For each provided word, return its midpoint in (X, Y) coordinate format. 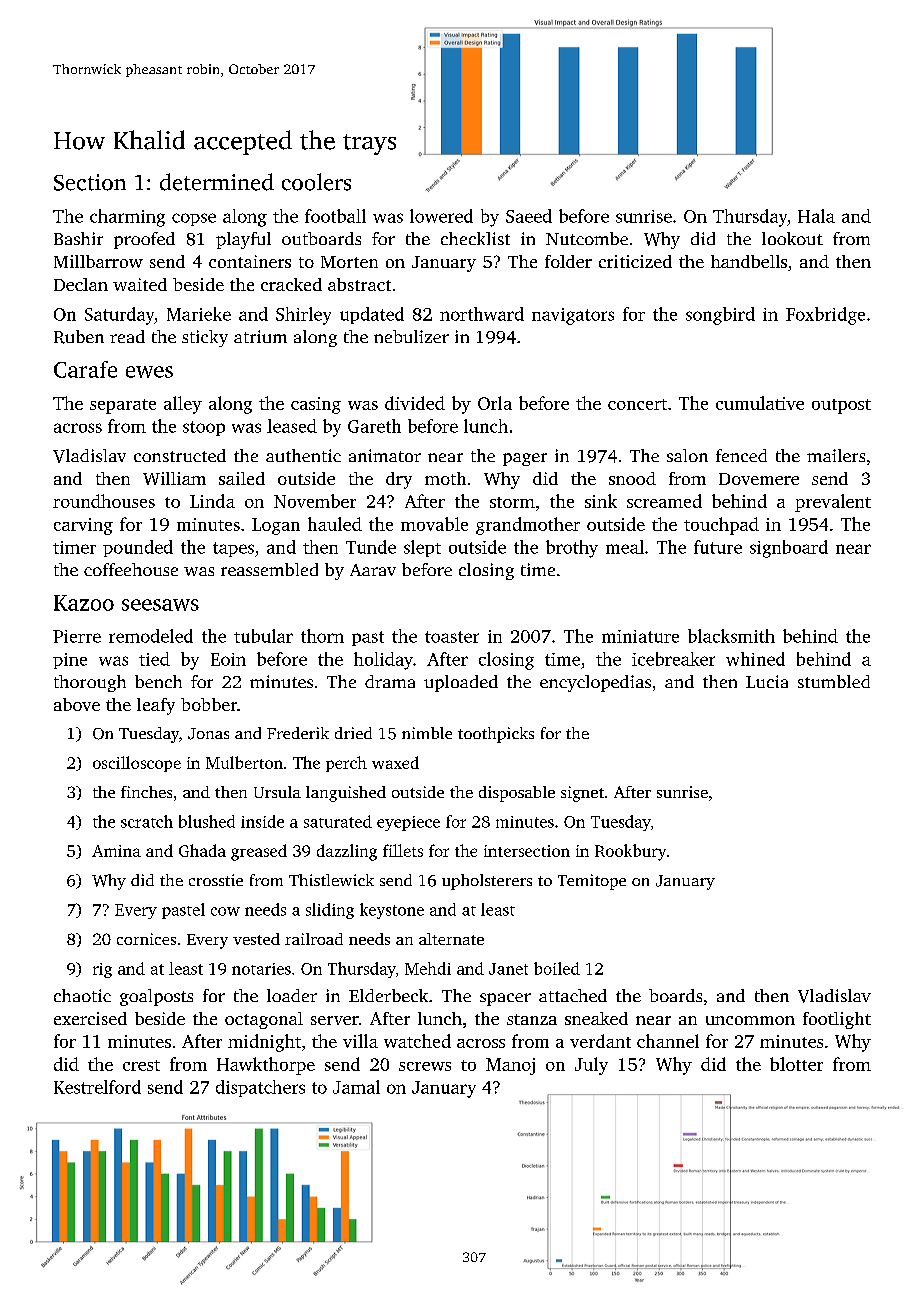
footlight (837, 1020)
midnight (264, 1043)
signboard (789, 549)
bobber (209, 704)
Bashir (78, 238)
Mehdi (428, 968)
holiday (383, 661)
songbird (720, 316)
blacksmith (731, 636)
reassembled (269, 569)
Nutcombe (587, 238)
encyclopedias (595, 683)
